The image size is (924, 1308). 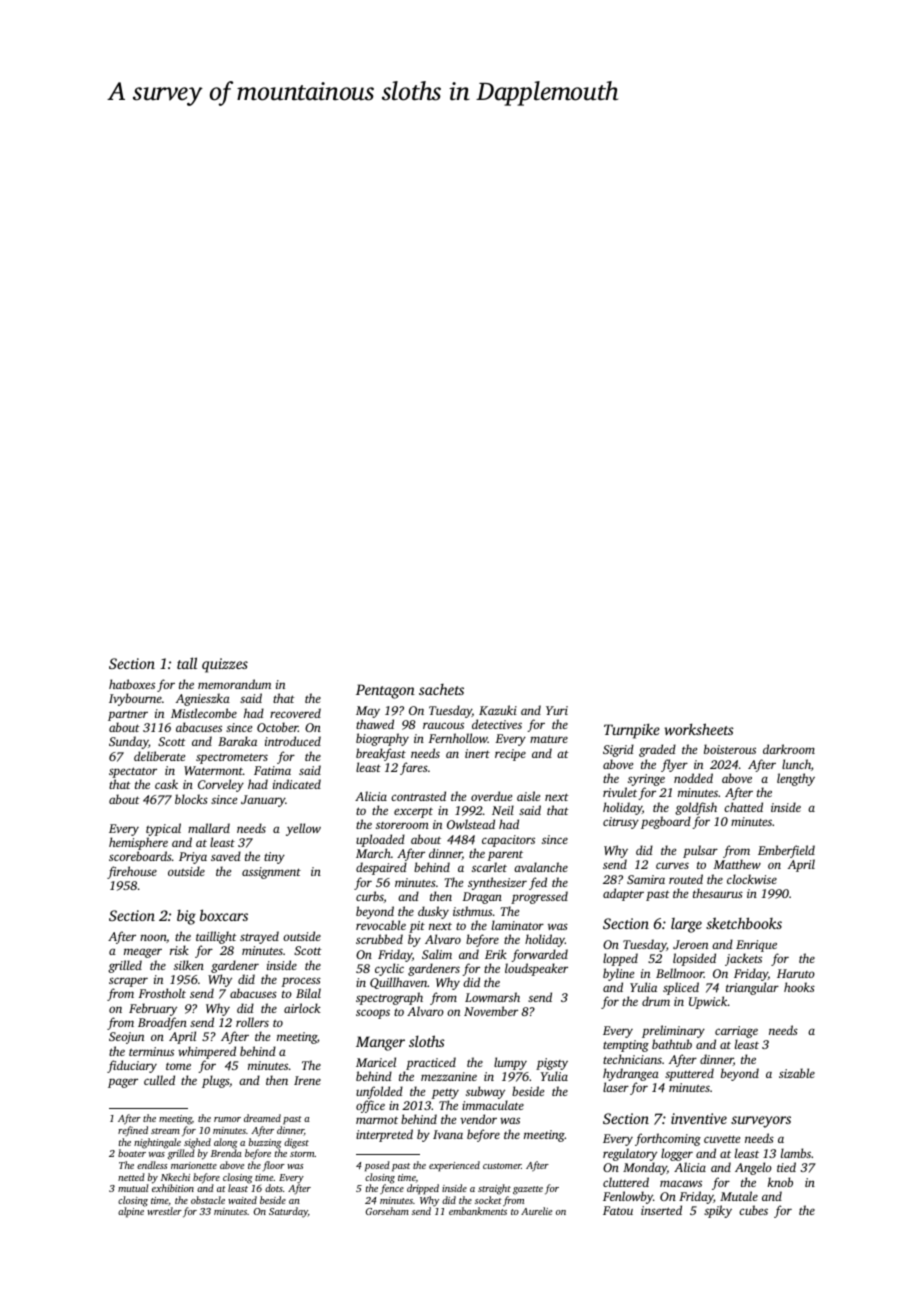 I want to click on Yuri, so click(x=557, y=710).
